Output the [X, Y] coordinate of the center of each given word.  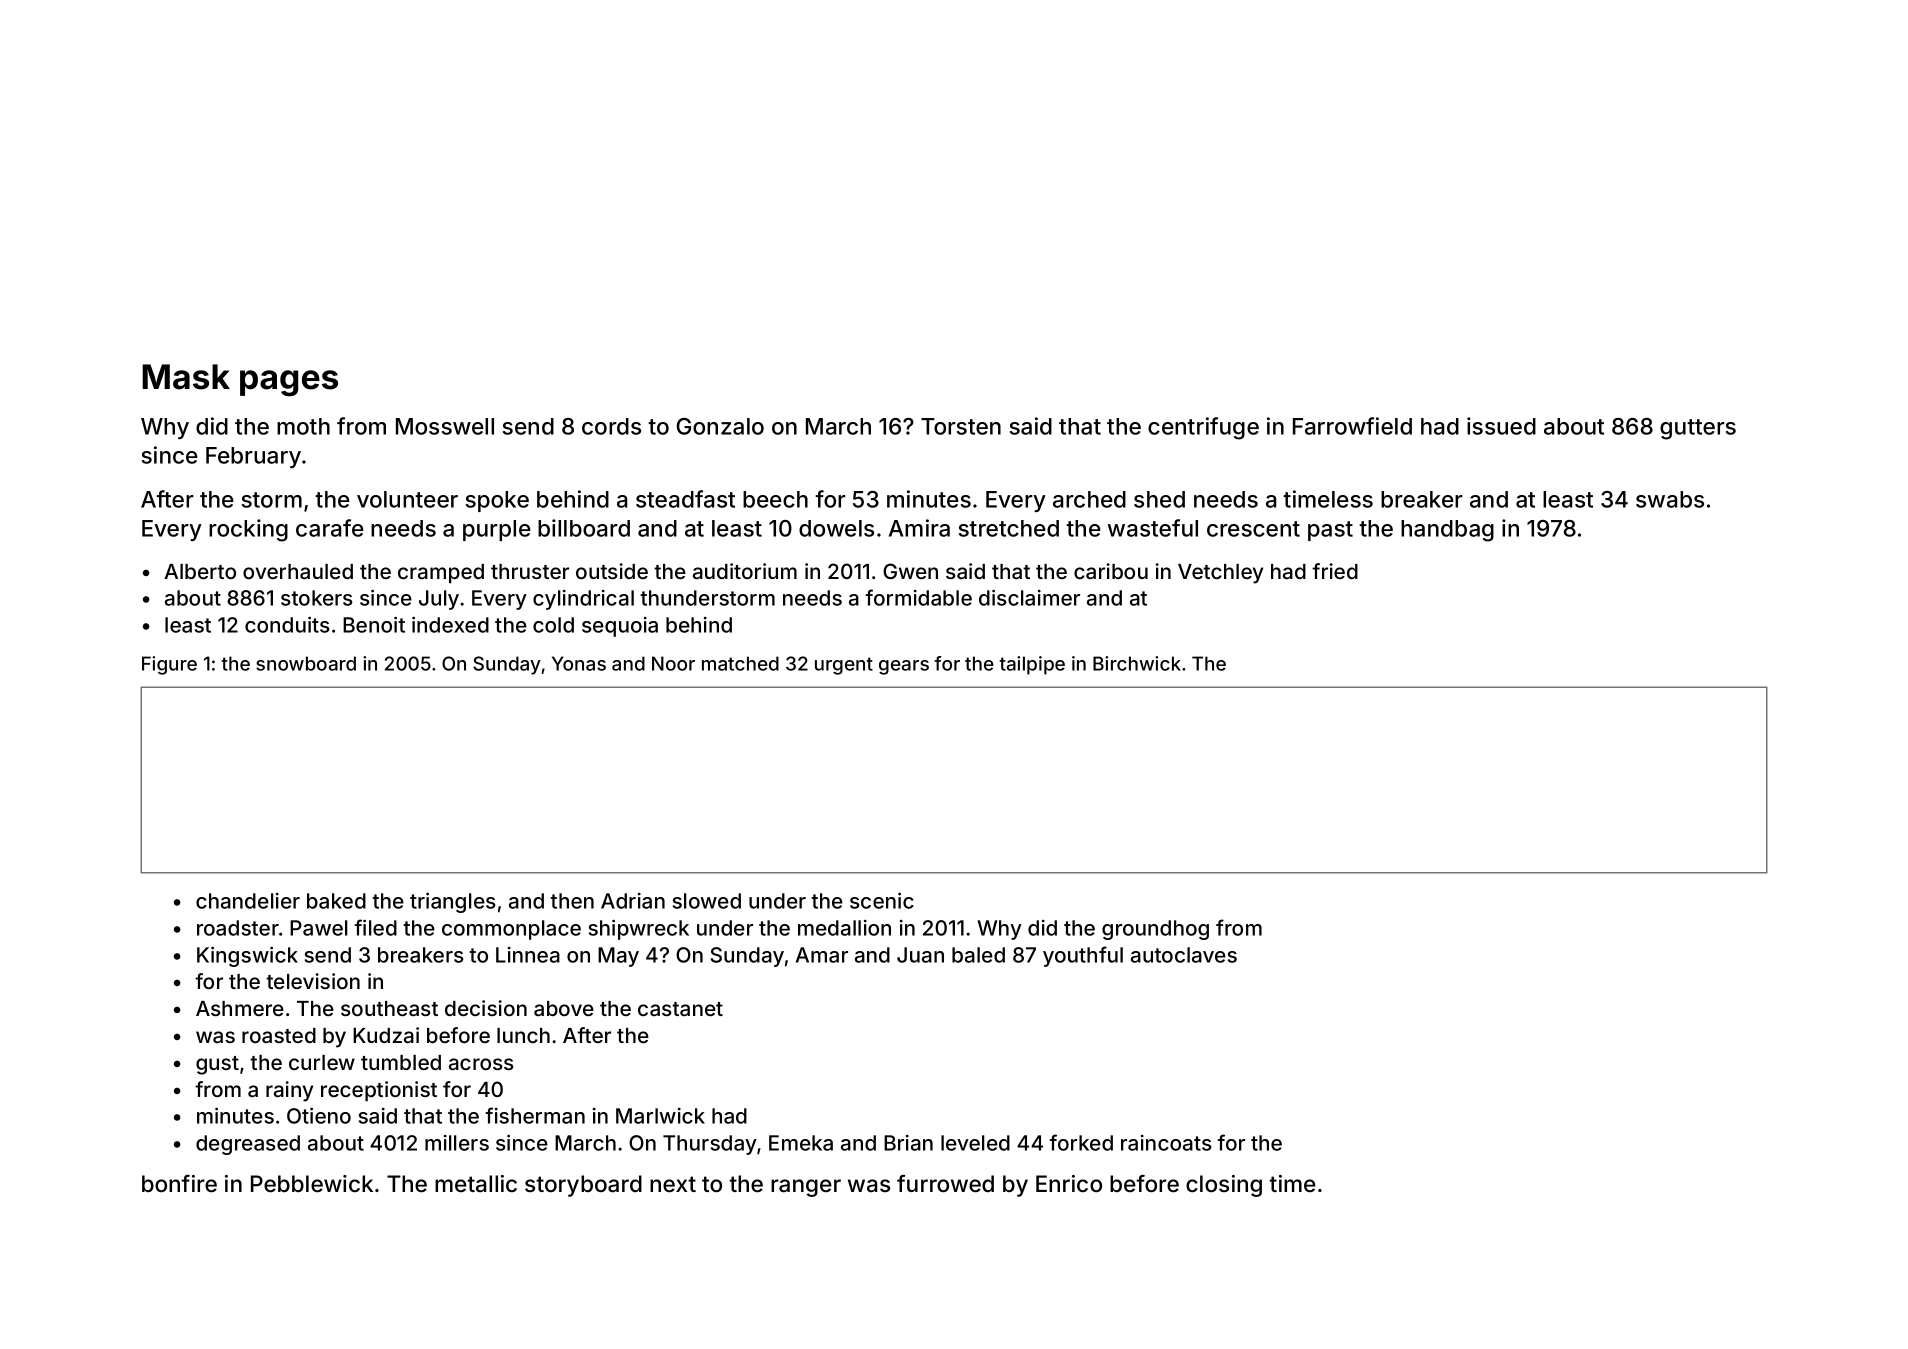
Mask [186, 377]
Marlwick [660, 1116]
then [572, 901]
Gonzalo [720, 426]
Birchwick [1137, 663]
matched [740, 663]
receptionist [379, 1091]
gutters [1698, 429]
